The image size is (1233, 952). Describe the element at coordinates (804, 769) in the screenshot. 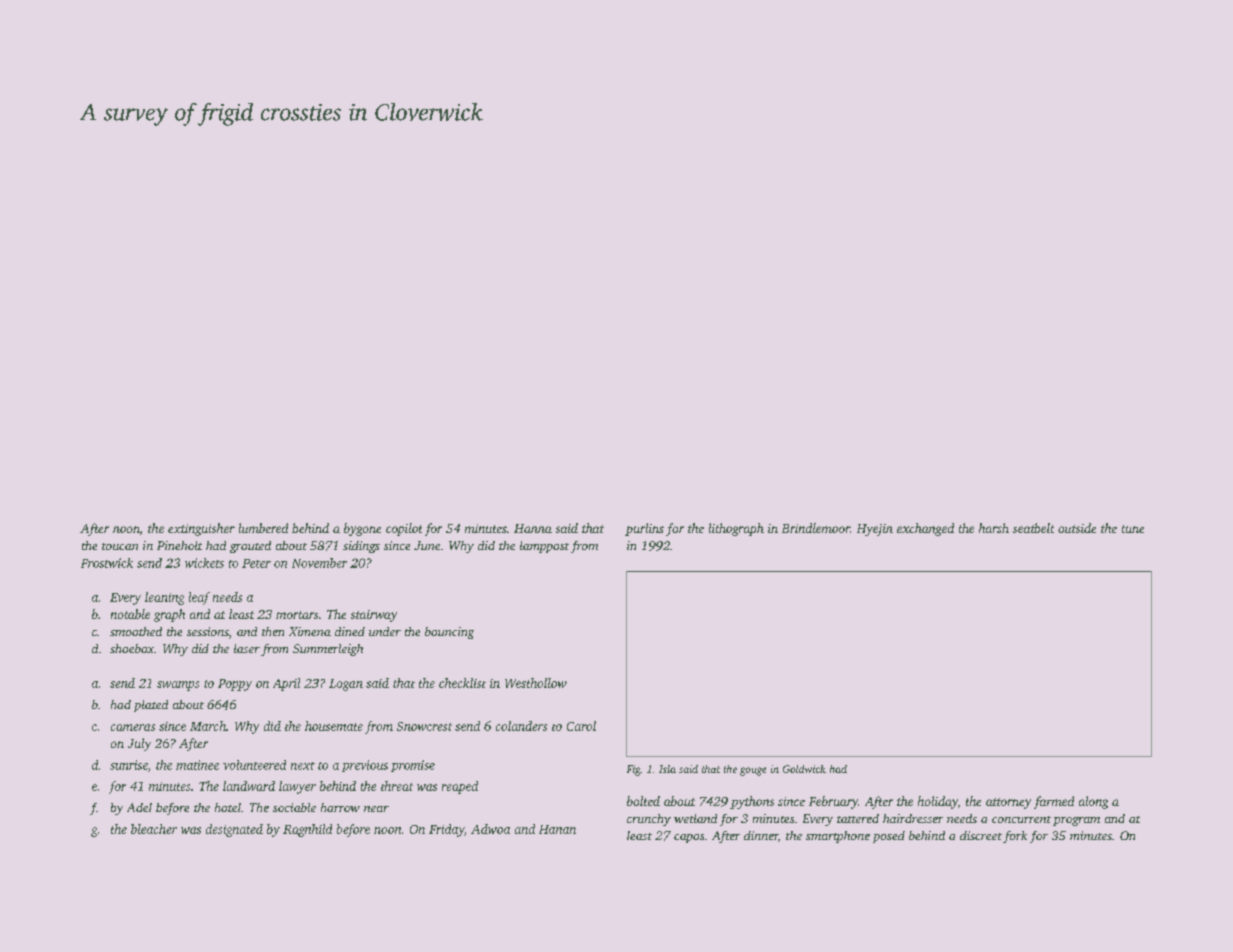

I see `Goldwick` at that location.
